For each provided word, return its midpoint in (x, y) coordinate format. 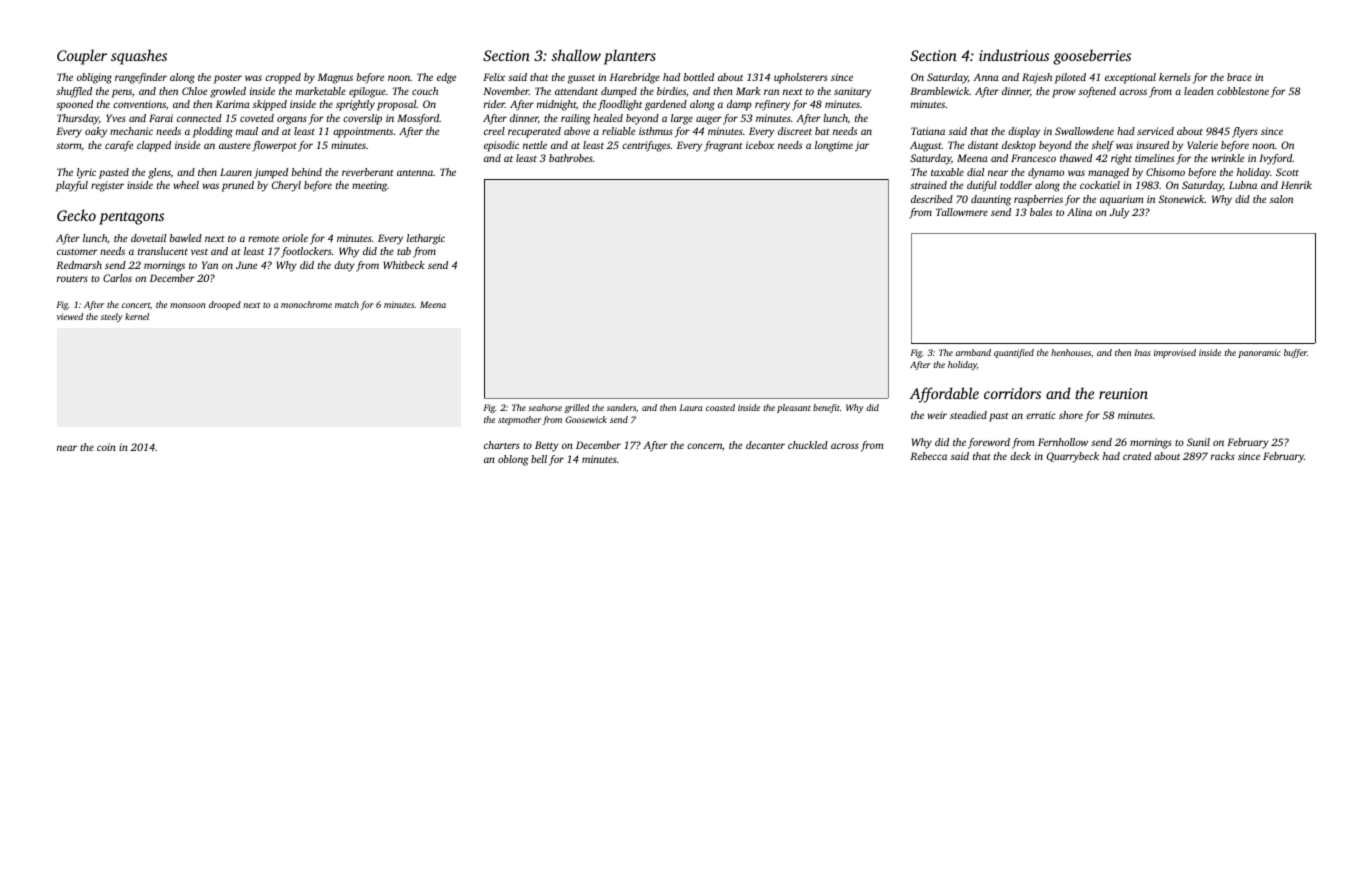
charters (502, 445)
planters (630, 57)
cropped (283, 78)
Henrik (1296, 185)
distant (983, 145)
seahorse (545, 407)
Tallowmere (962, 212)
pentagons (131, 218)
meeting (369, 186)
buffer (1295, 353)
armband (973, 352)
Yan (210, 265)
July (1119, 213)
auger (709, 120)
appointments (363, 132)
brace (1239, 77)
